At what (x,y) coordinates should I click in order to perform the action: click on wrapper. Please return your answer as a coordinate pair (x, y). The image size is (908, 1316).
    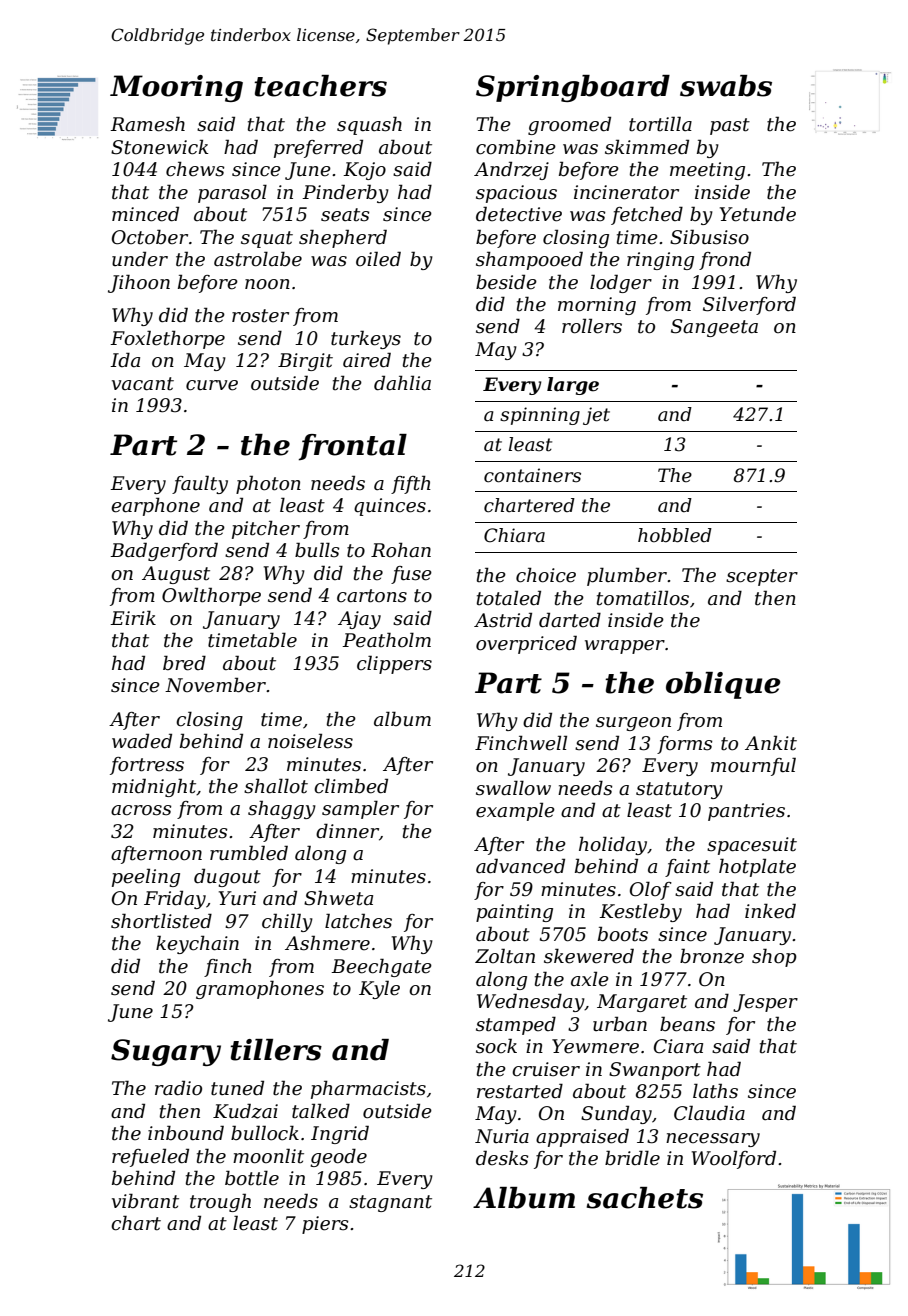
    Looking at the image, I should click on (625, 647).
